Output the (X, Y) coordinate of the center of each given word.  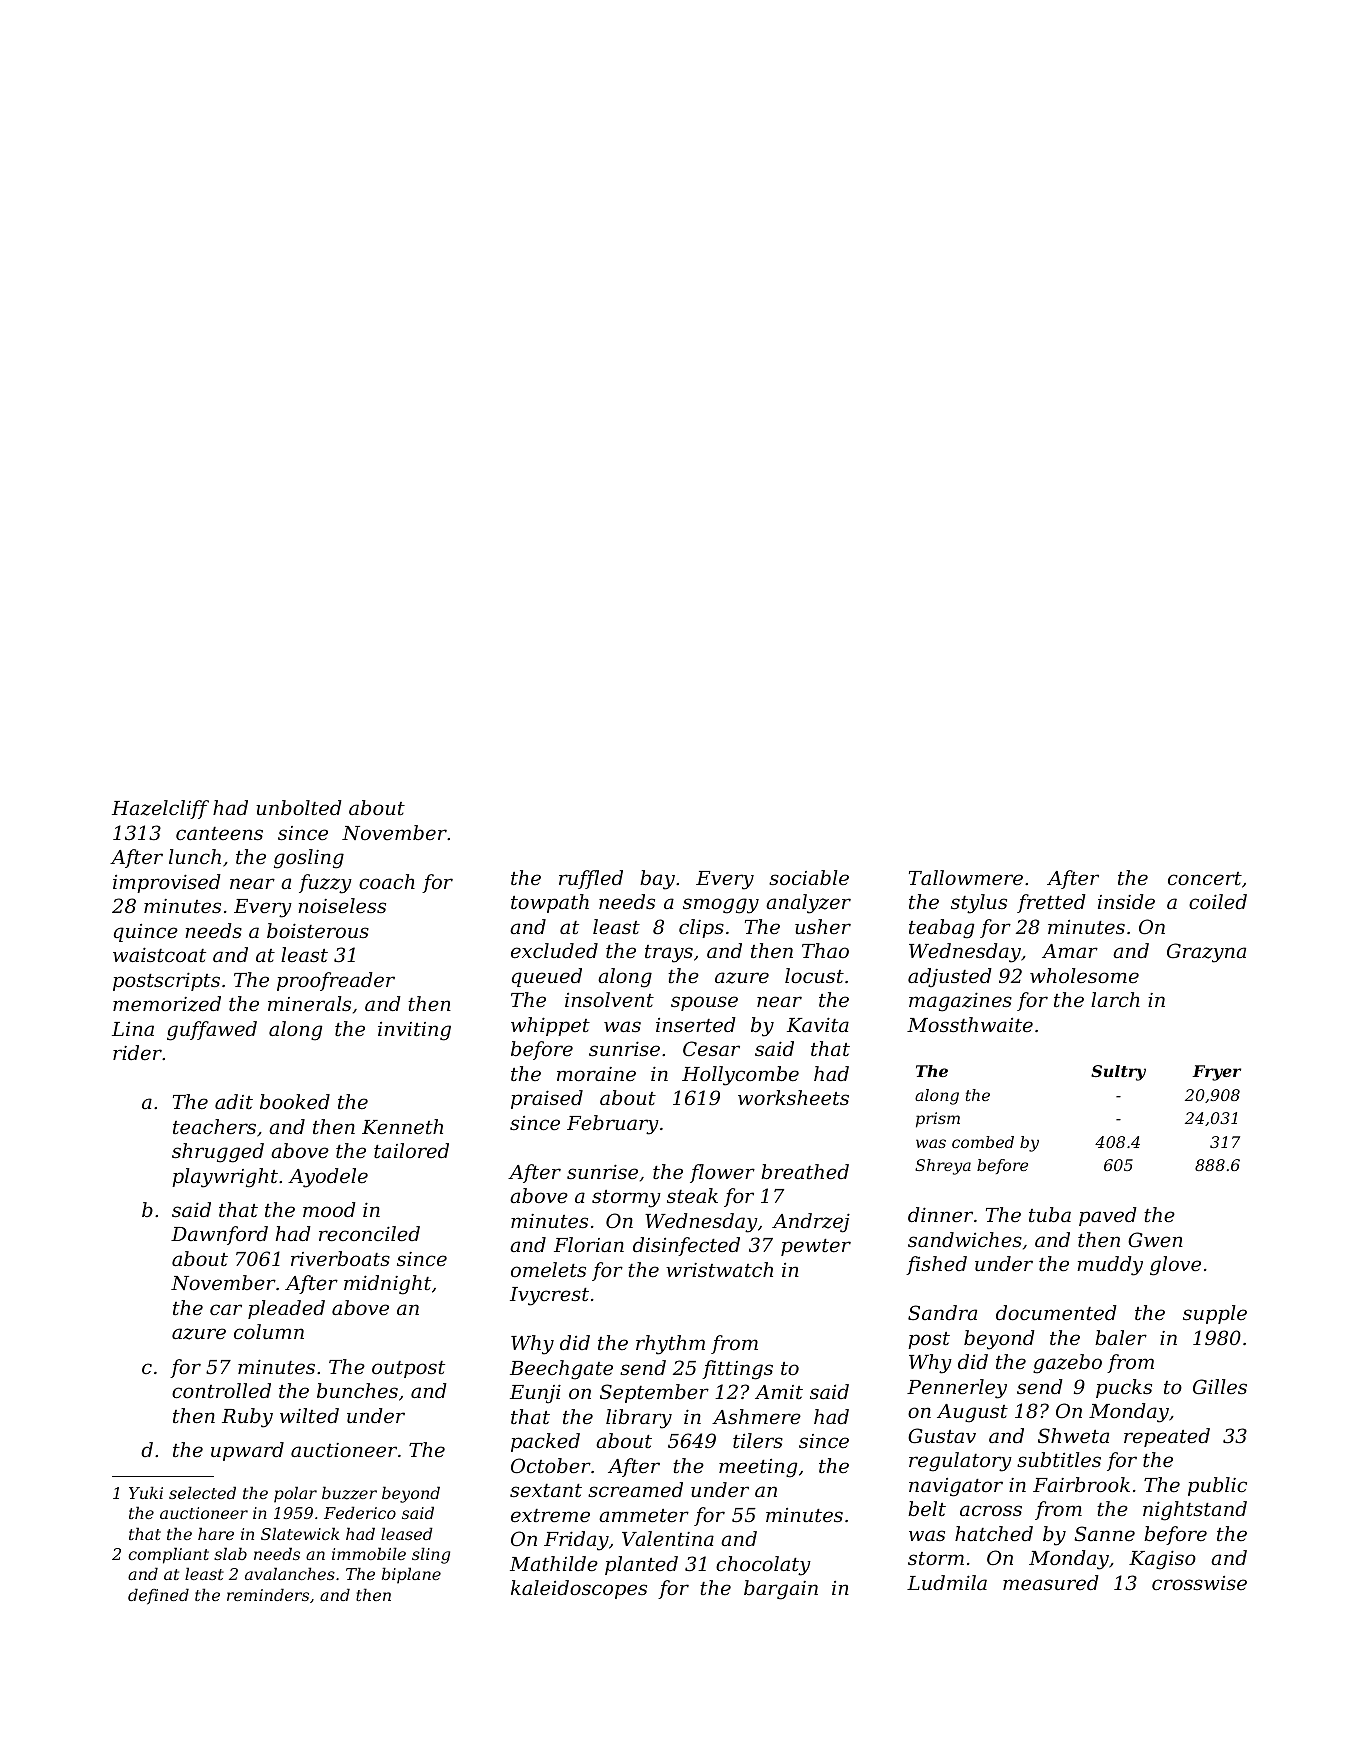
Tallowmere (966, 877)
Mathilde (554, 1563)
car (226, 1309)
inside (1126, 901)
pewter (816, 1247)
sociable (809, 877)
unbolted (299, 807)
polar (295, 1494)
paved (1108, 1216)
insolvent (609, 999)
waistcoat (159, 954)
